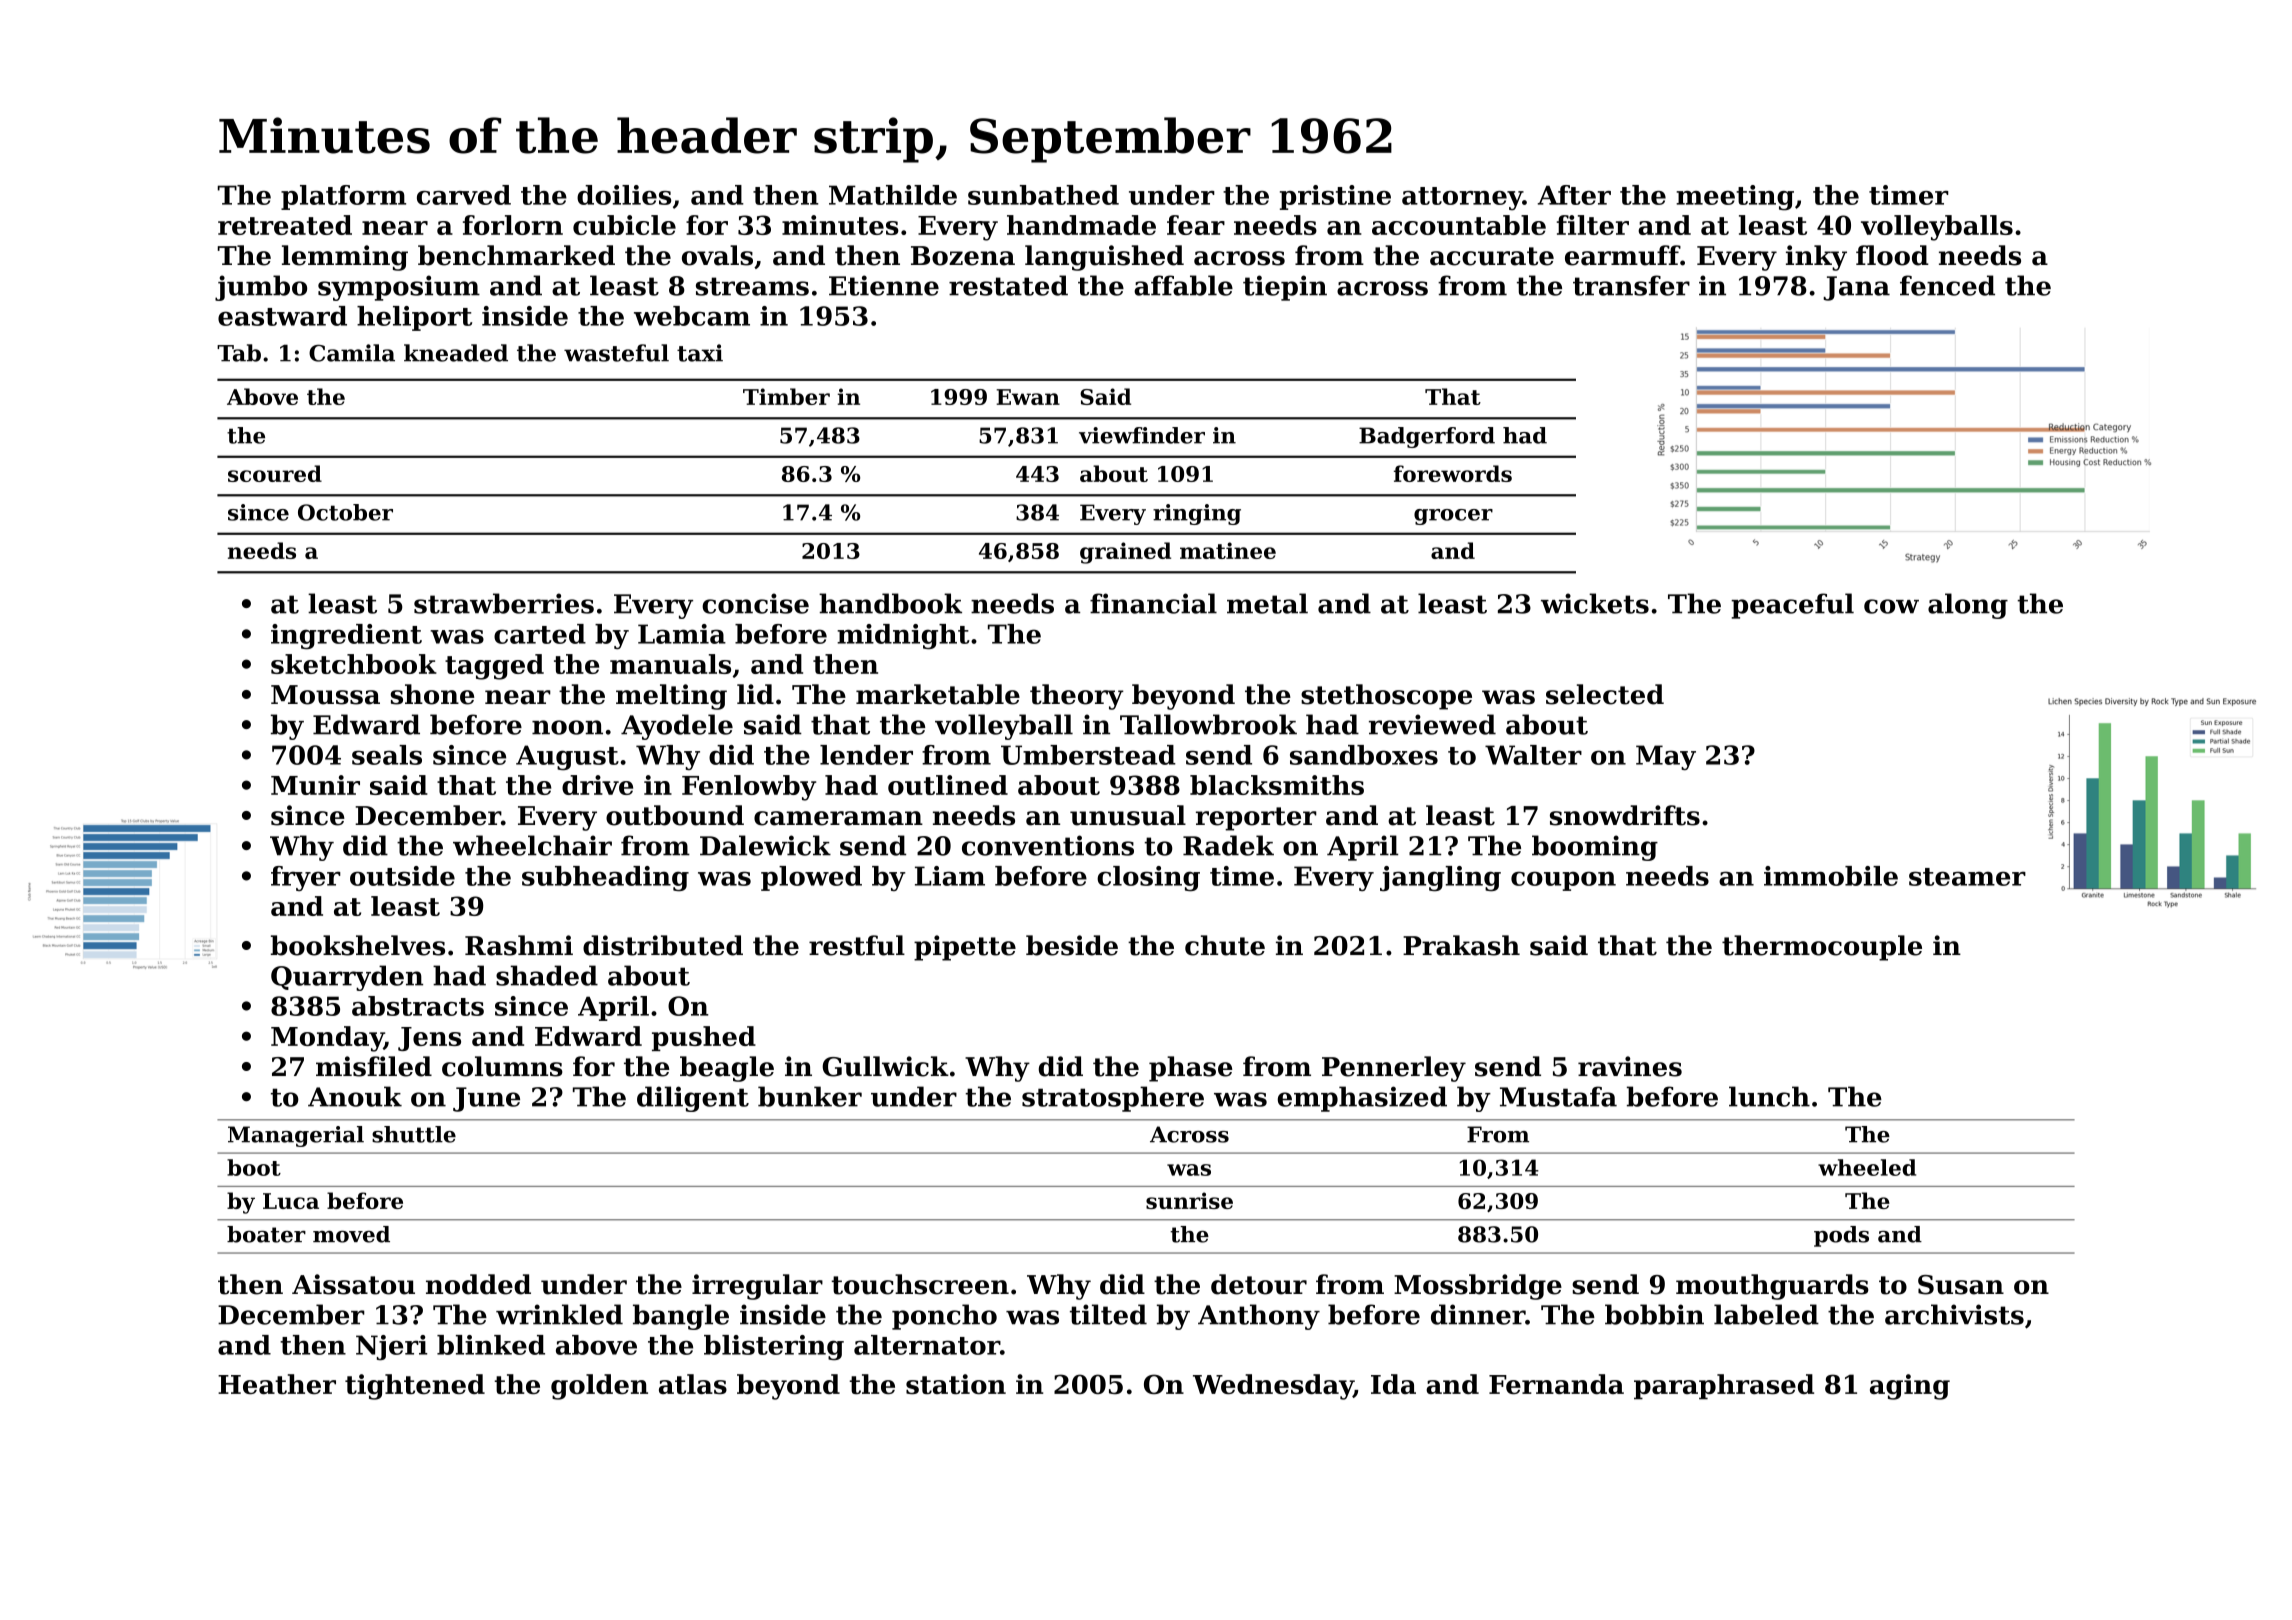  What do you see at coordinates (1574, 195) in the screenshot?
I see `After` at bounding box center [1574, 195].
